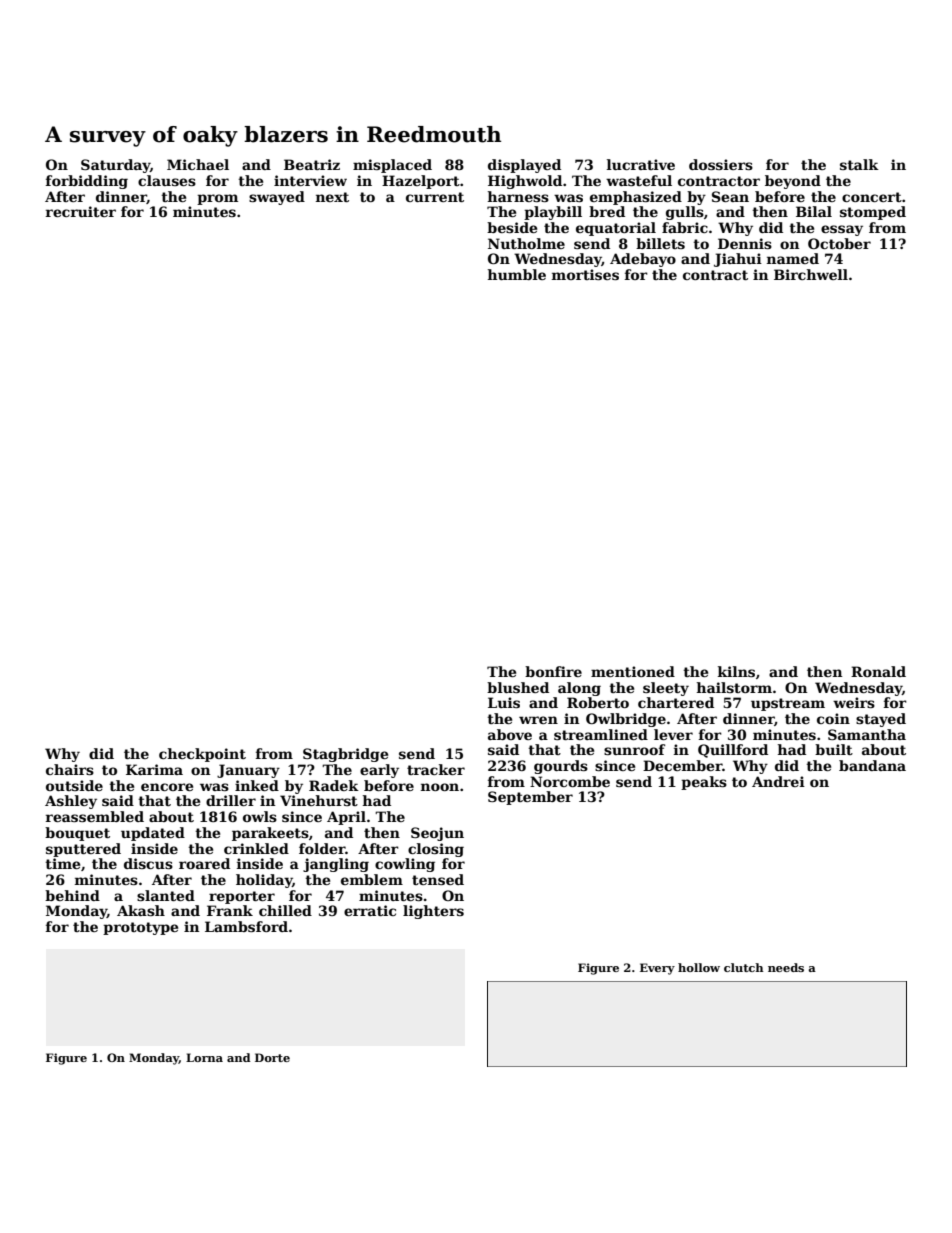 The height and width of the screenshot is (1233, 952). What do you see at coordinates (436, 769) in the screenshot?
I see `tracker` at bounding box center [436, 769].
